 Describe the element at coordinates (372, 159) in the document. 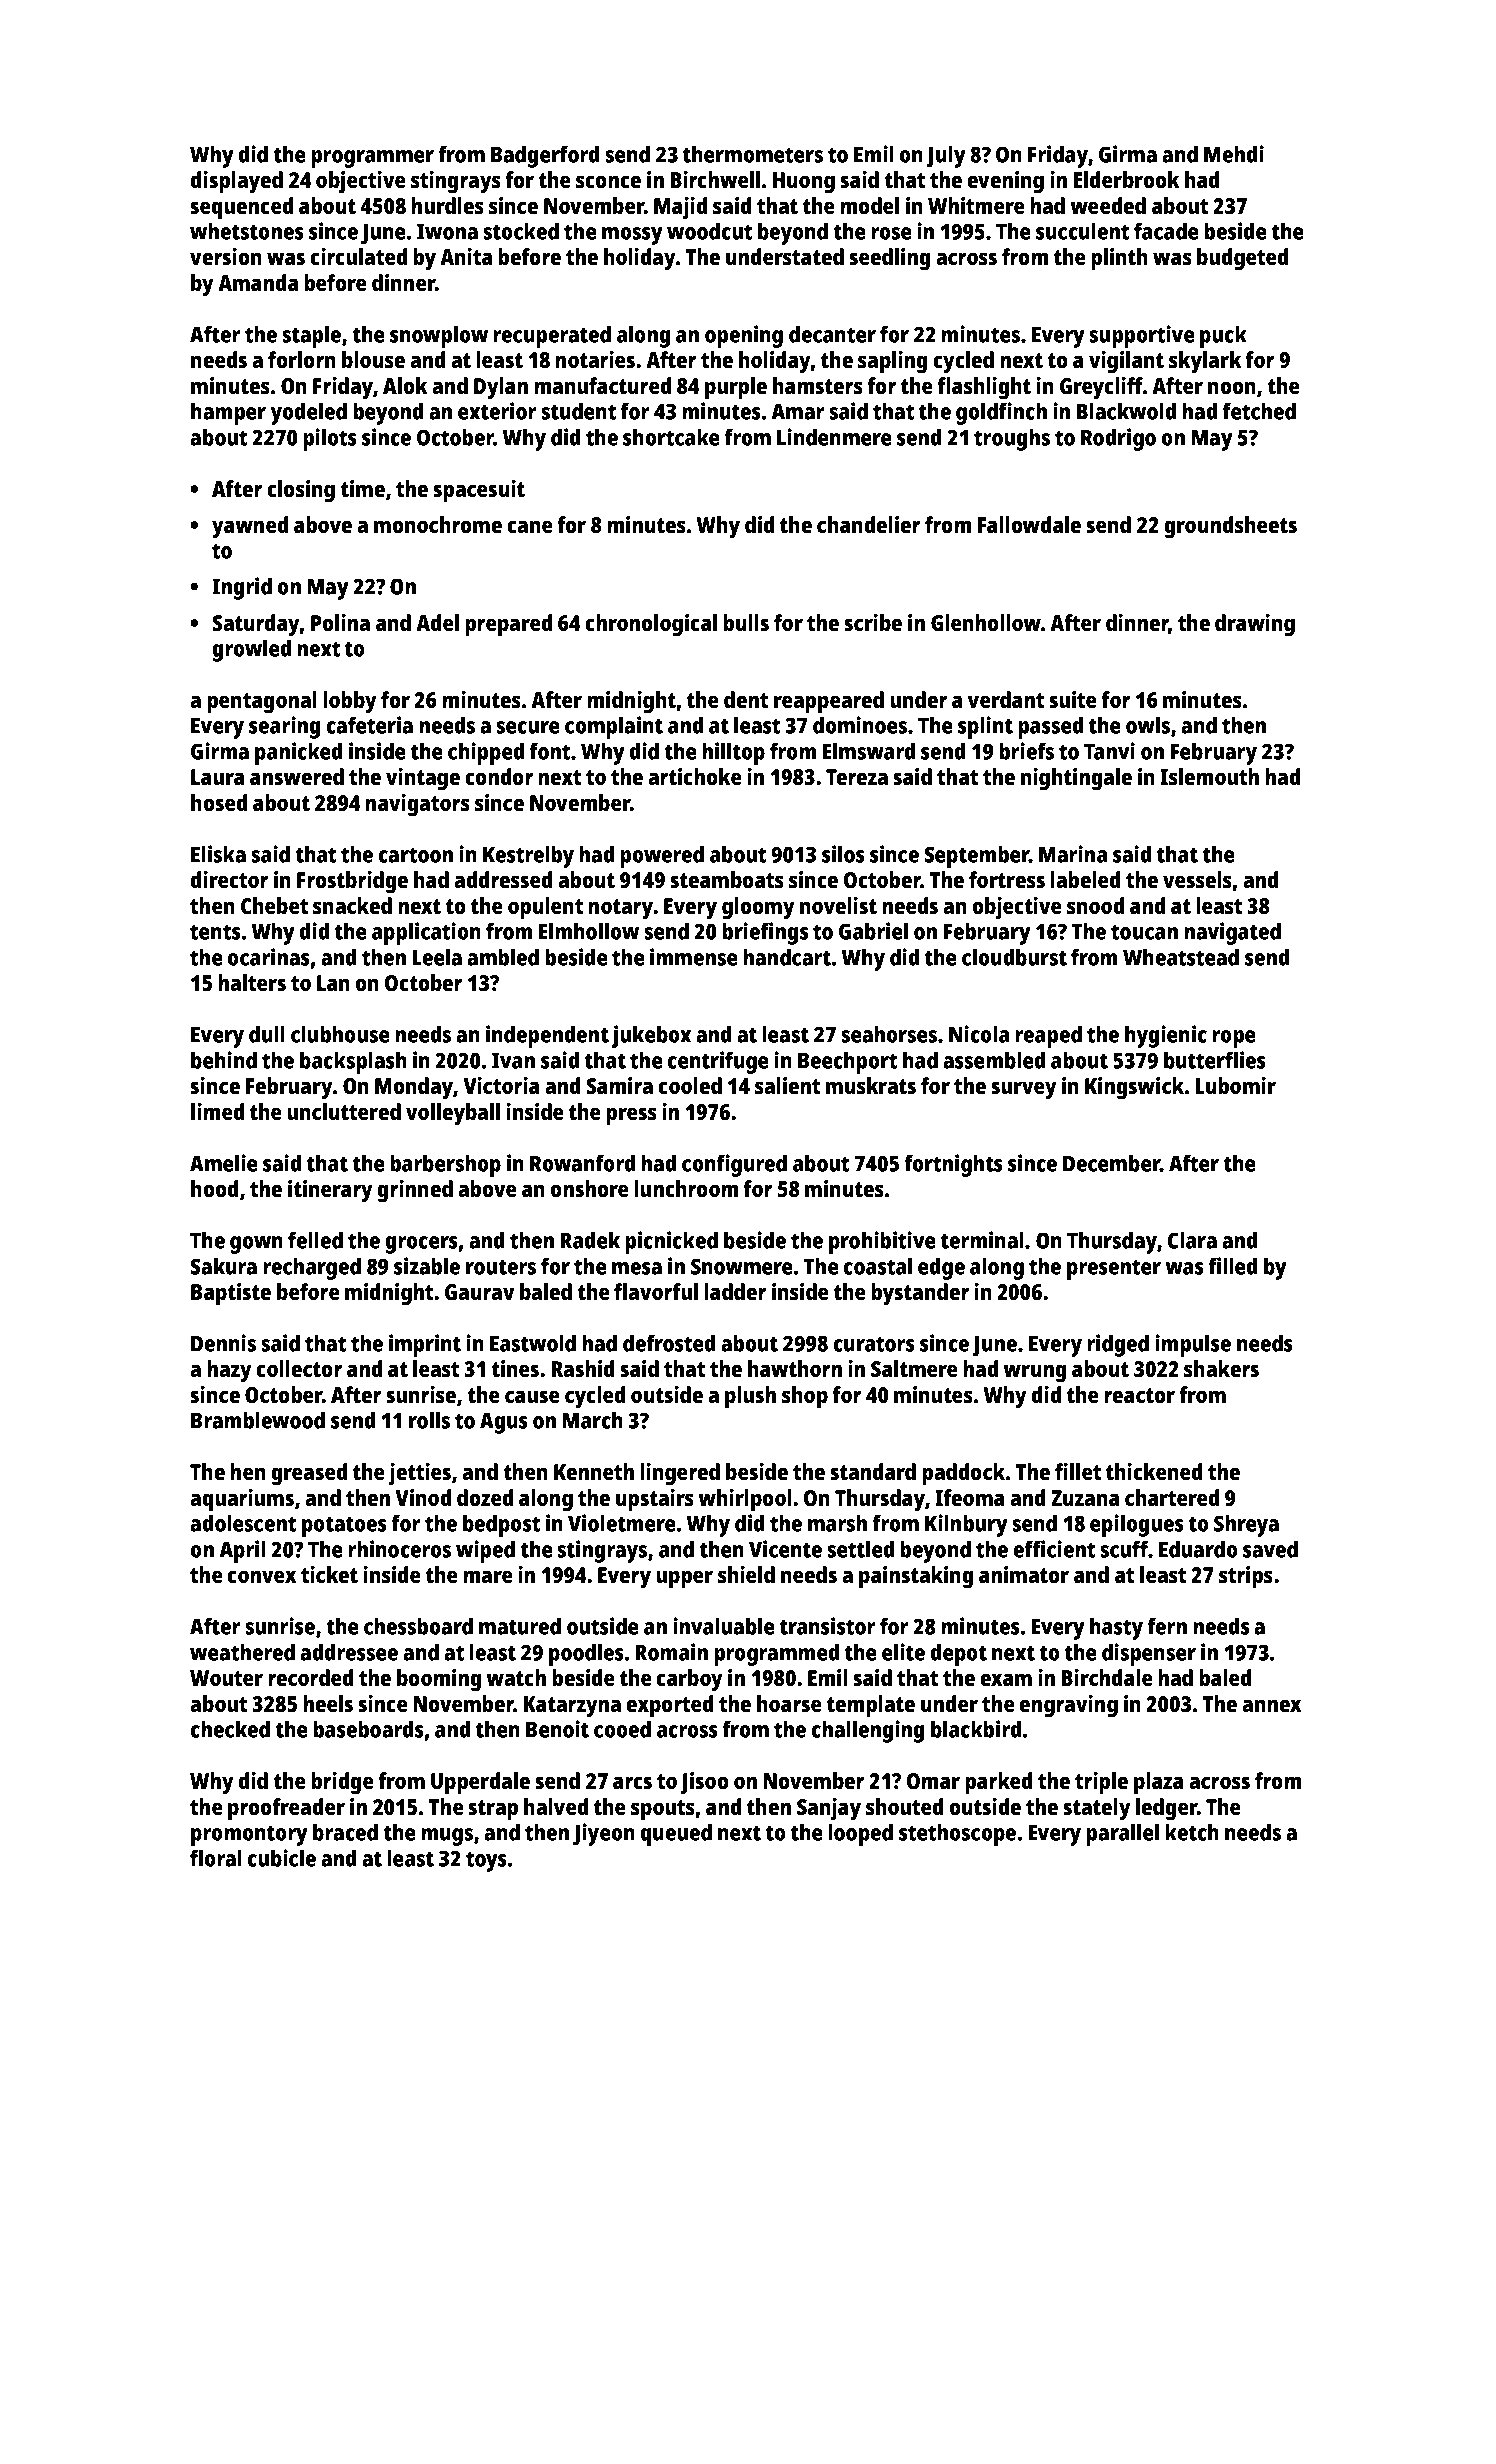

I see `programmer` at that location.
